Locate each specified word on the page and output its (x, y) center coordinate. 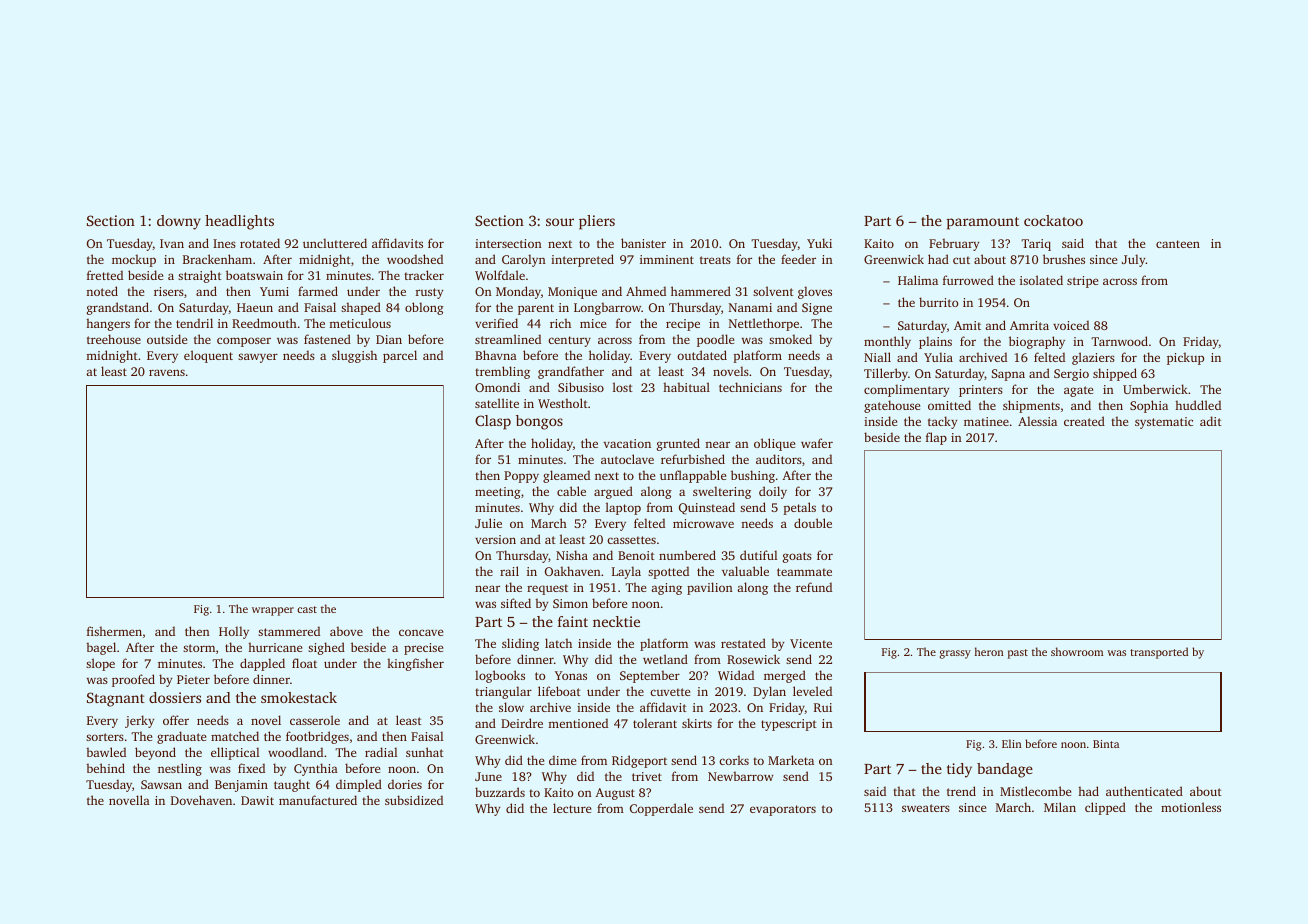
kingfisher (415, 664)
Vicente (811, 643)
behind (105, 768)
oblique (774, 444)
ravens (167, 372)
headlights (239, 222)
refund (814, 587)
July (1134, 260)
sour (560, 222)
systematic (1164, 423)
